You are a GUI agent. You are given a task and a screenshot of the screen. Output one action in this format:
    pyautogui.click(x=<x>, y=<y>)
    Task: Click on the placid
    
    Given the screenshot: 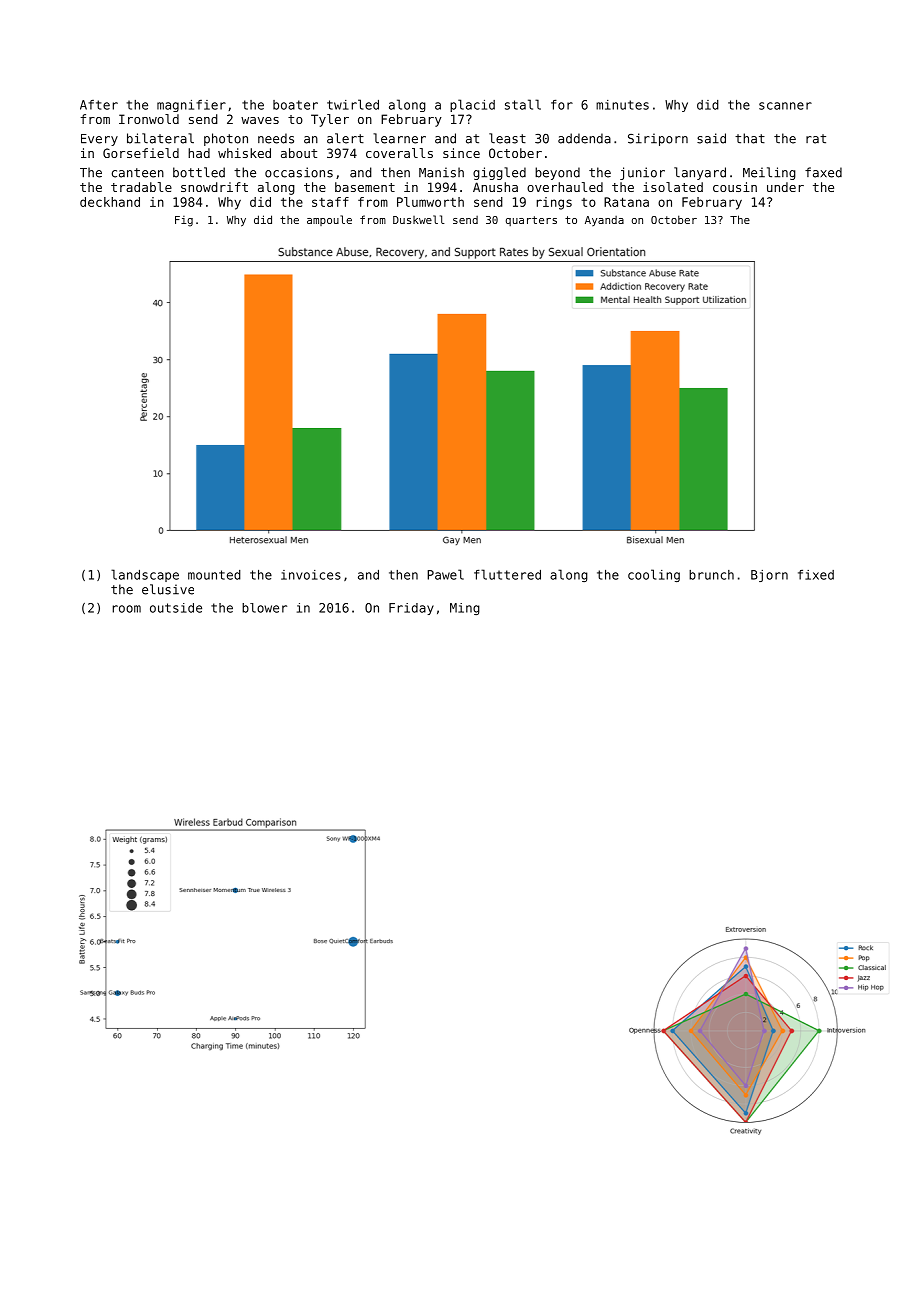 What is the action you would take?
    pyautogui.click(x=472, y=105)
